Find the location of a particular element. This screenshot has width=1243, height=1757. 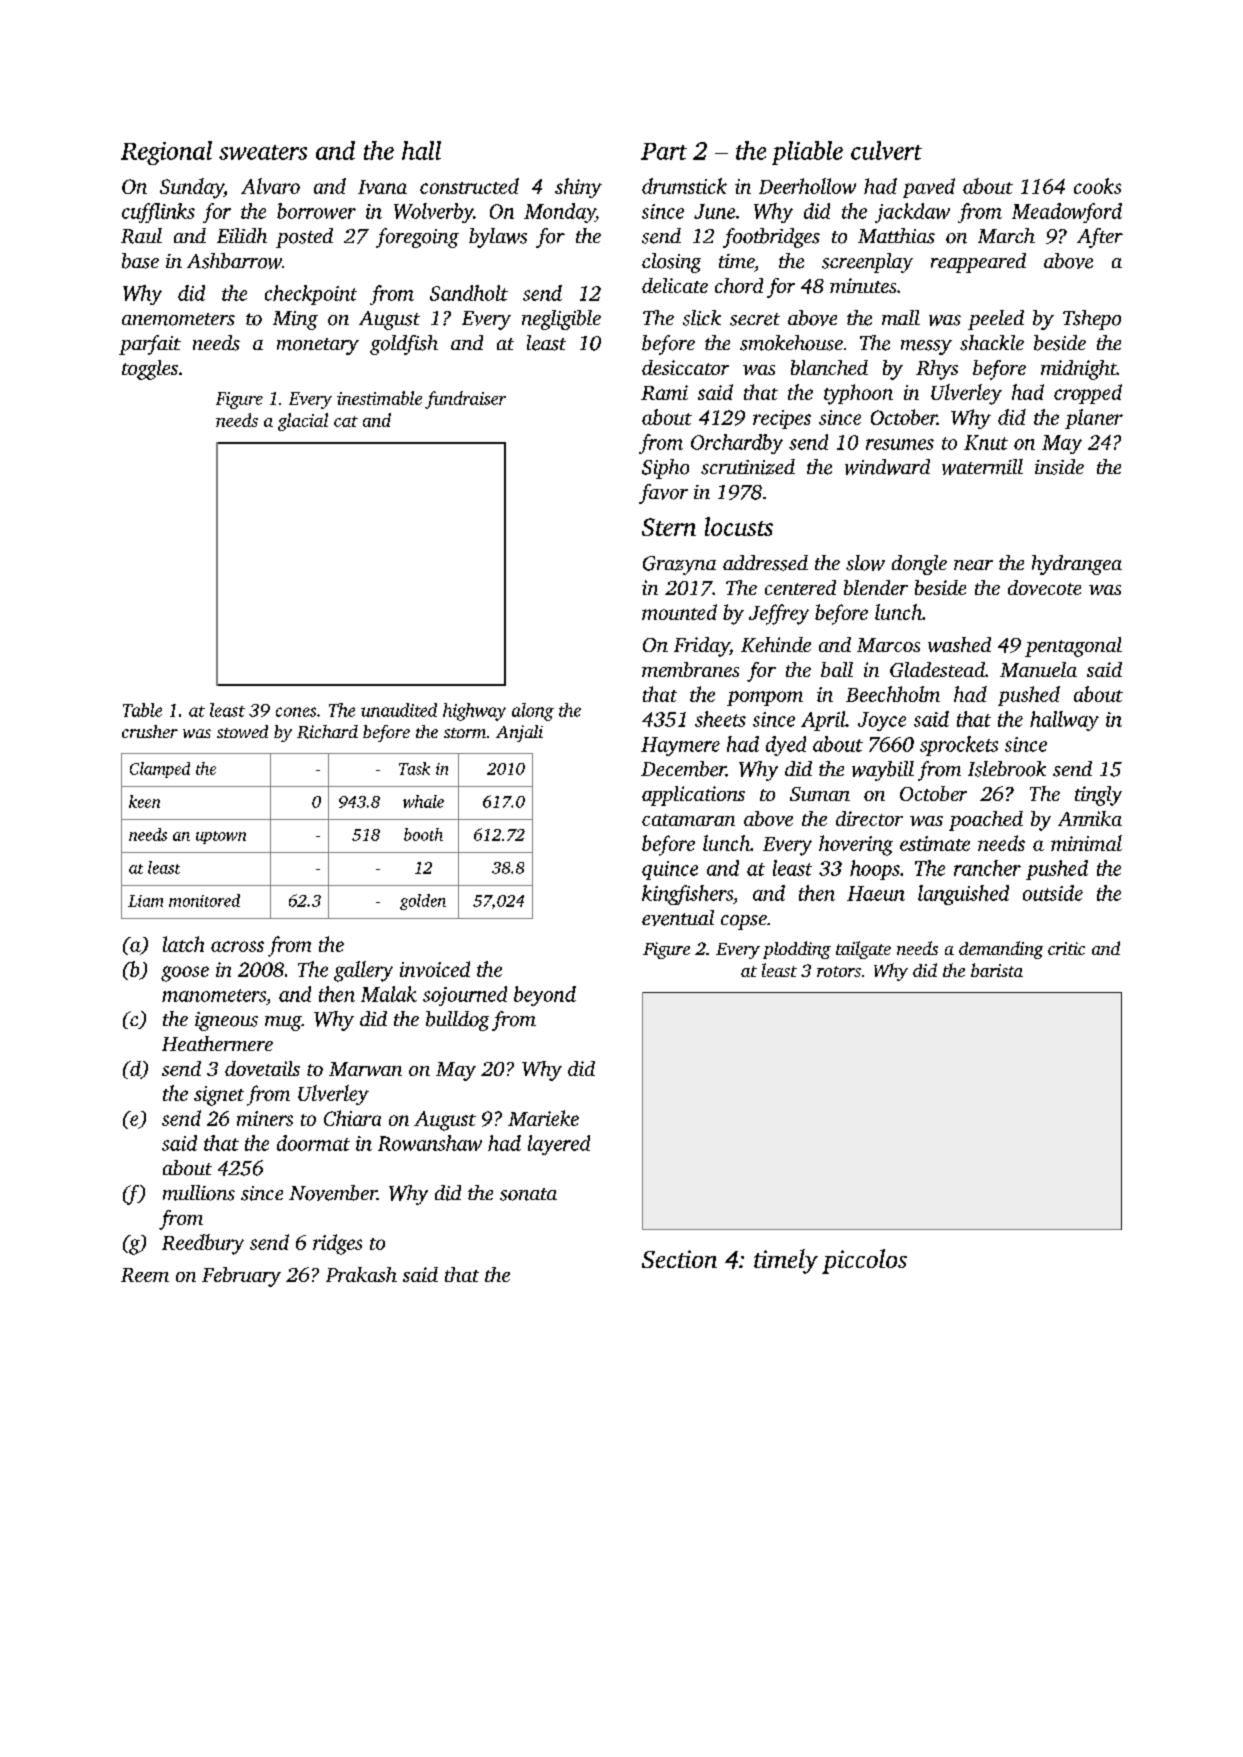

Regional is located at coordinates (166, 153).
